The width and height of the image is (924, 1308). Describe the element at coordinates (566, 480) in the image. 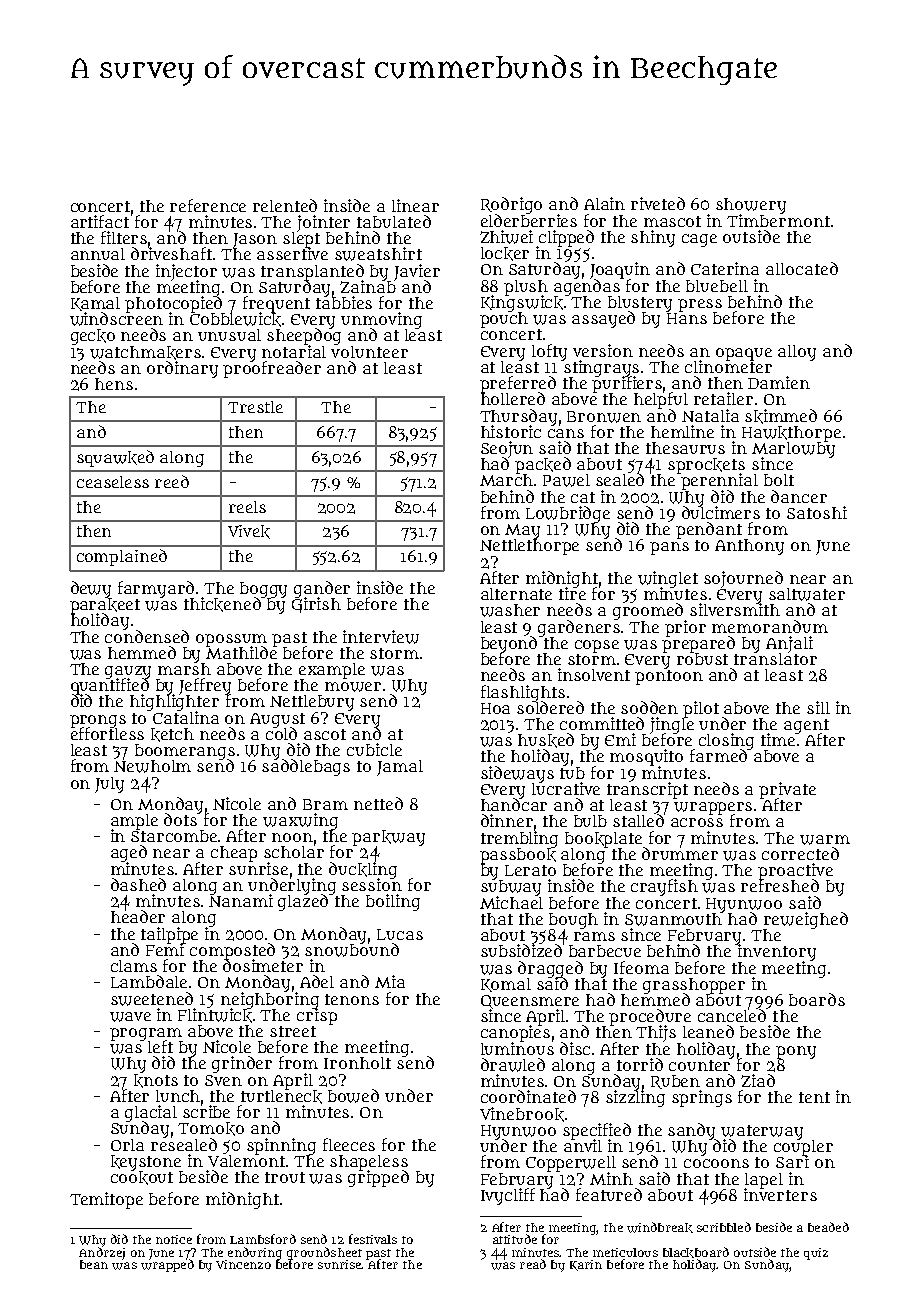

I see `Pawel` at that location.
